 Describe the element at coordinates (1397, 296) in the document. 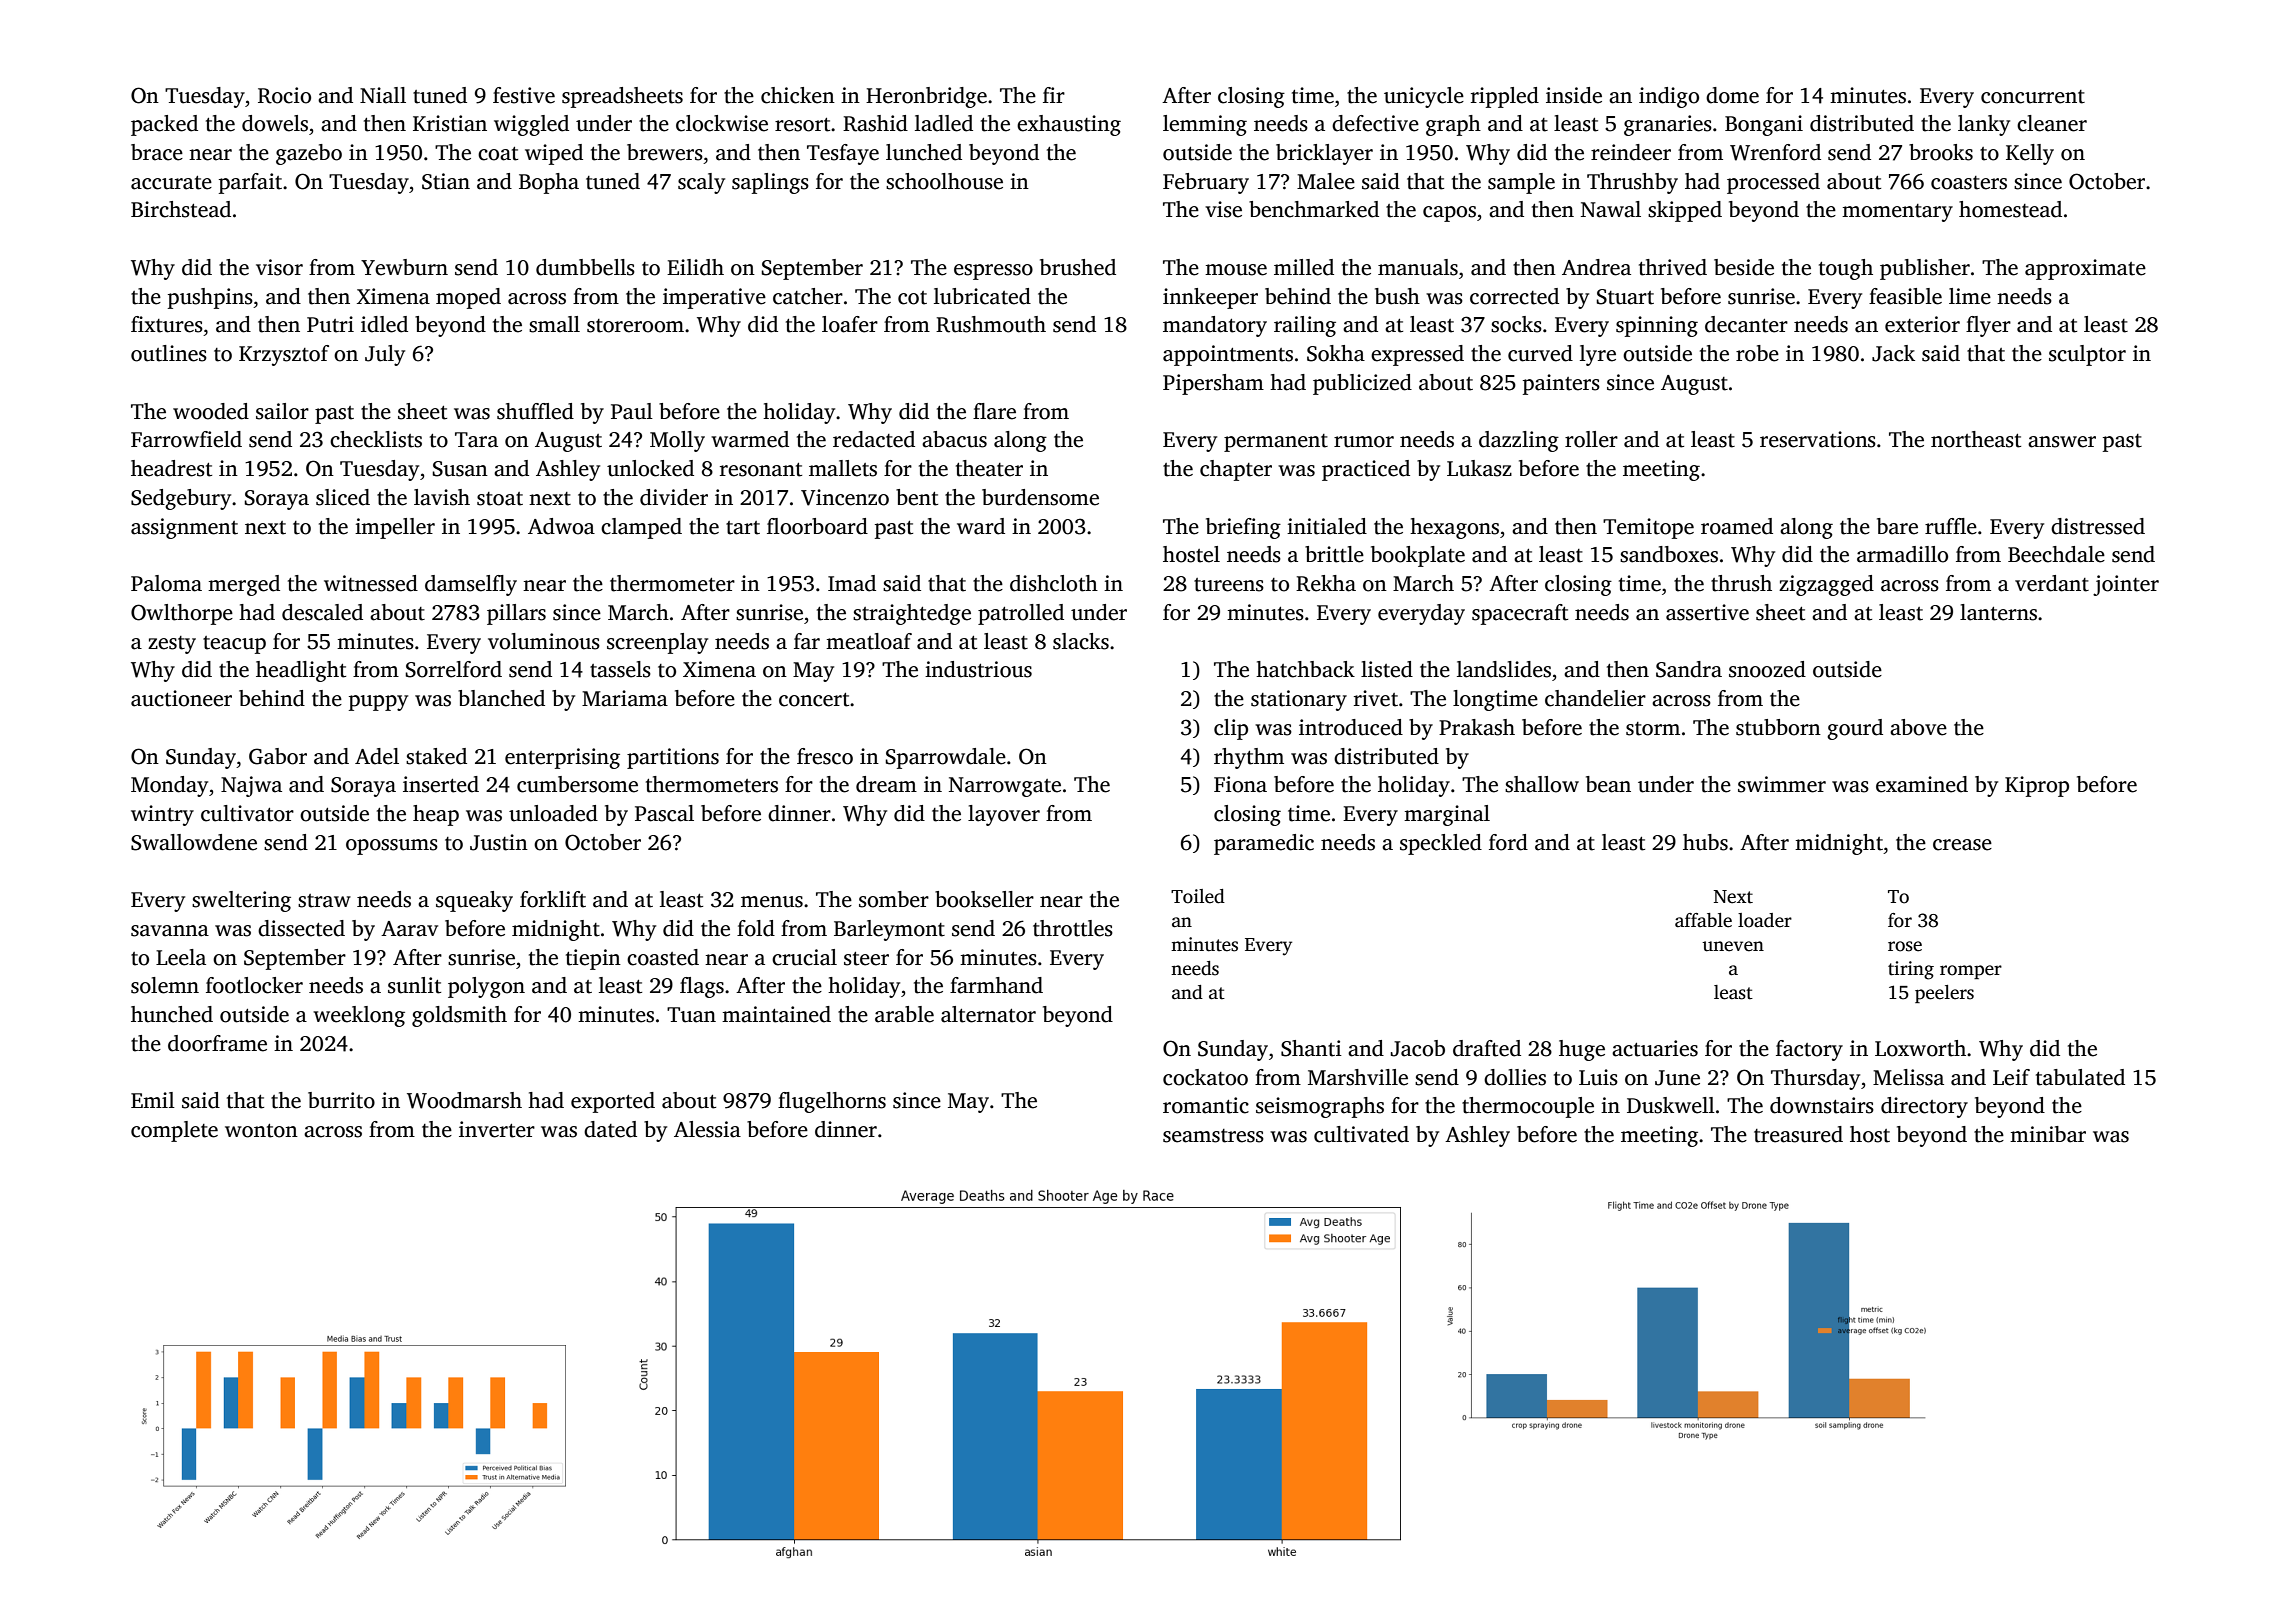

I see `bush` at that location.
